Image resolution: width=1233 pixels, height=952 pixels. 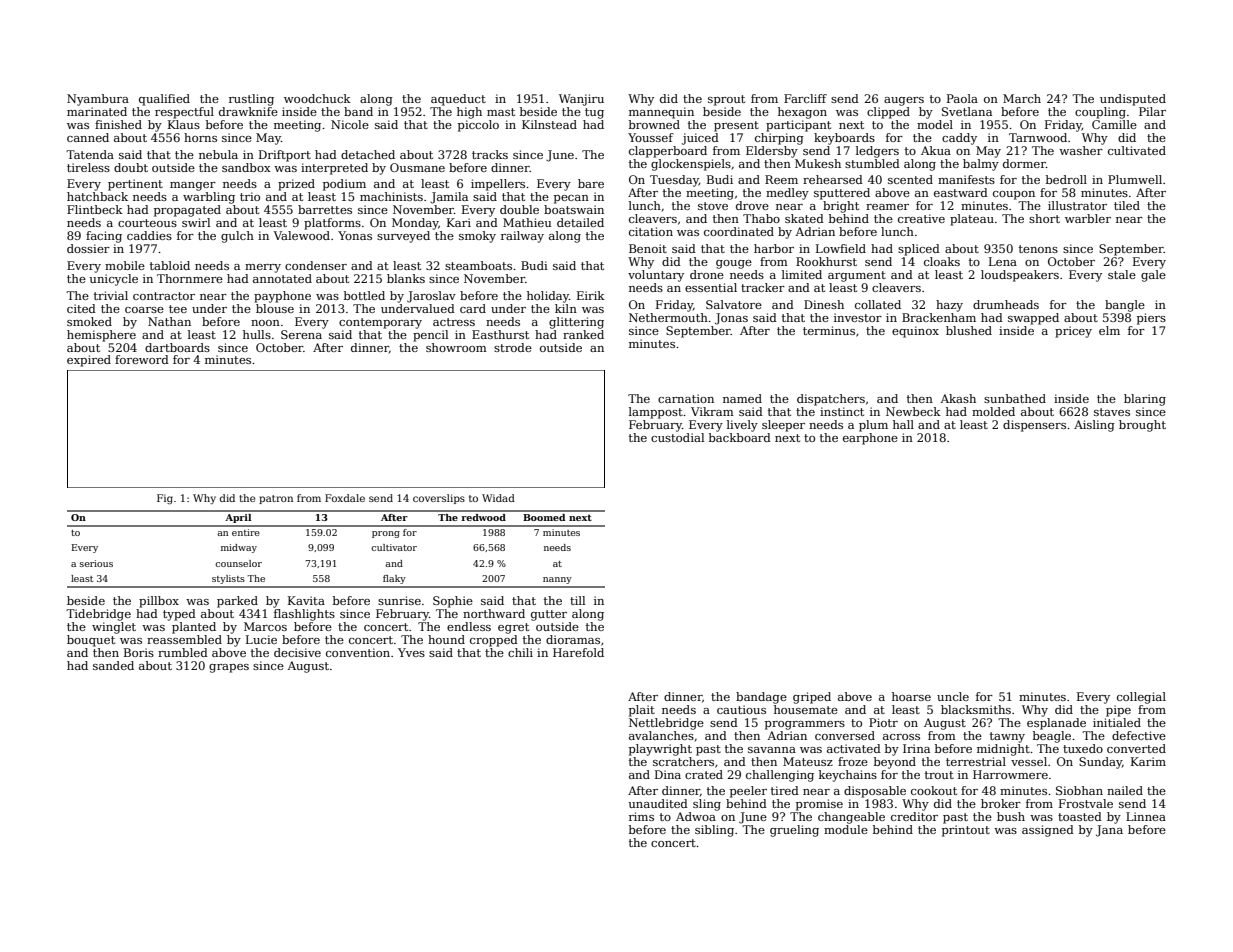 What do you see at coordinates (583, 334) in the screenshot?
I see `ranked` at bounding box center [583, 334].
